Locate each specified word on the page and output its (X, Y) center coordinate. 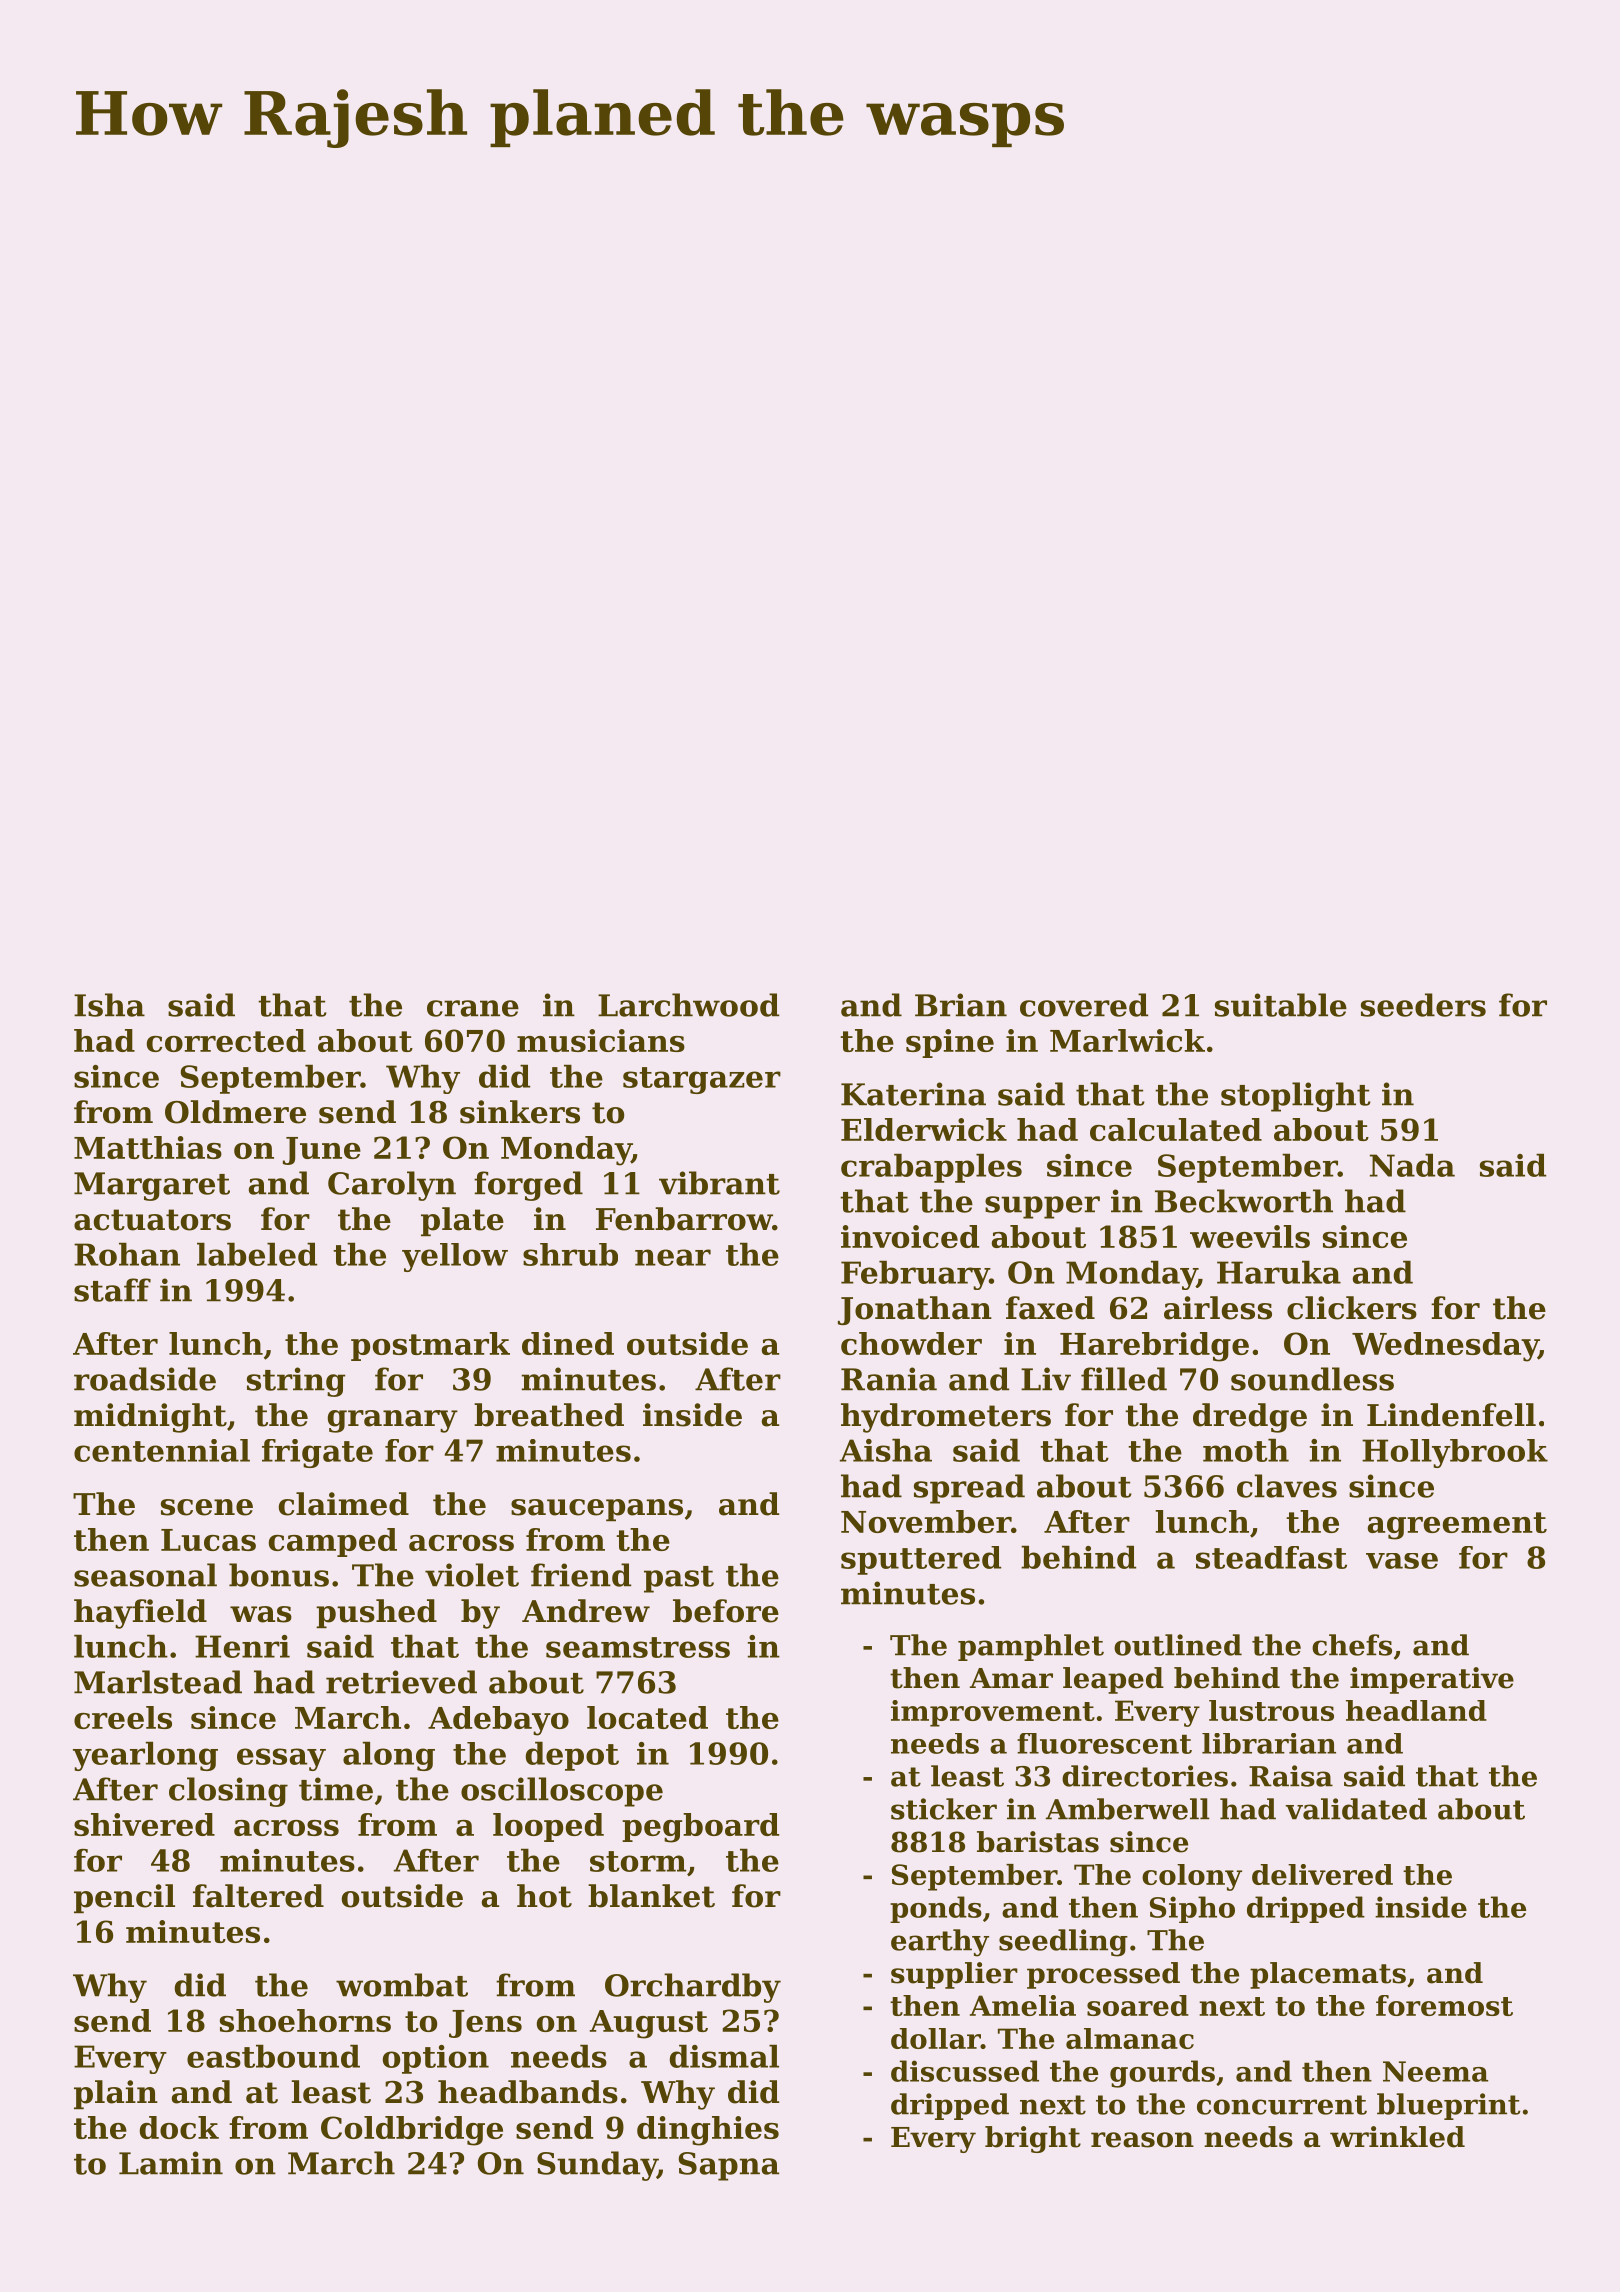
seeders (1423, 1005)
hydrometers (946, 1418)
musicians (601, 1040)
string (296, 1382)
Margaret (152, 1186)
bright (1033, 2139)
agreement (1457, 1526)
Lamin (171, 2163)
